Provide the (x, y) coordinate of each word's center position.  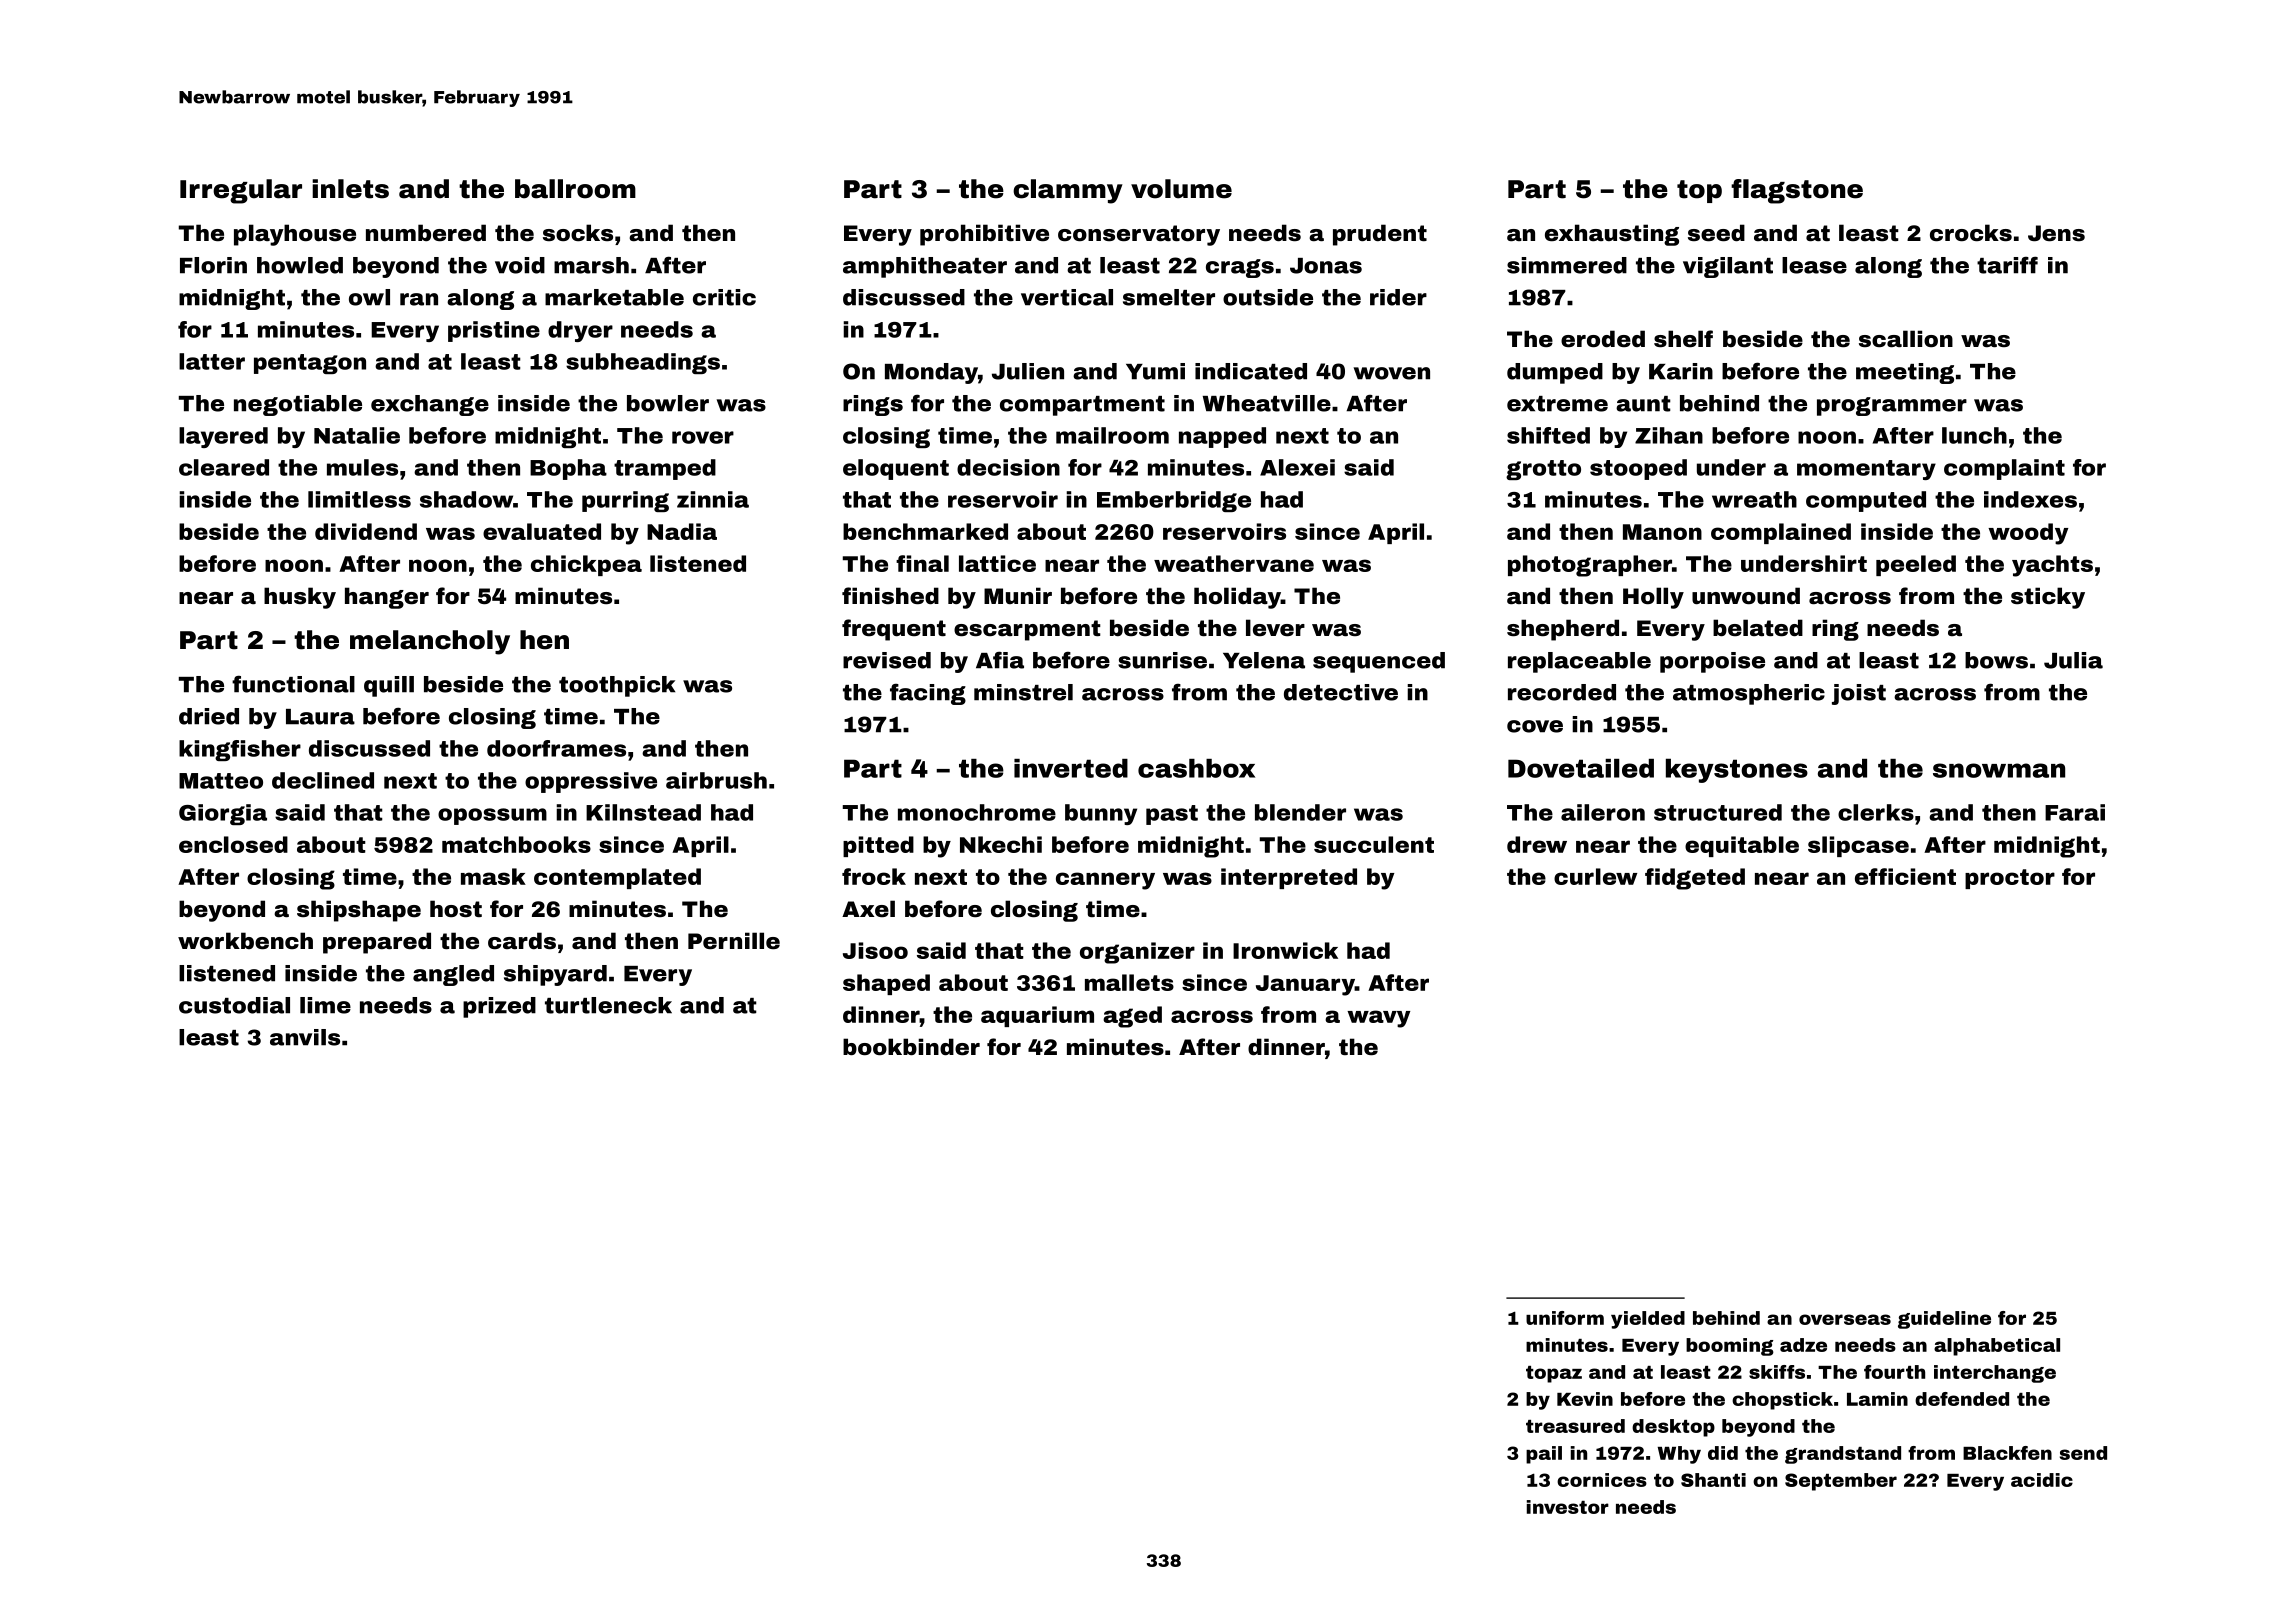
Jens (2056, 233)
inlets (350, 189)
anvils (305, 1037)
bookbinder (911, 1047)
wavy (1378, 1019)
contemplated (617, 878)
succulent (1374, 844)
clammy (1068, 191)
